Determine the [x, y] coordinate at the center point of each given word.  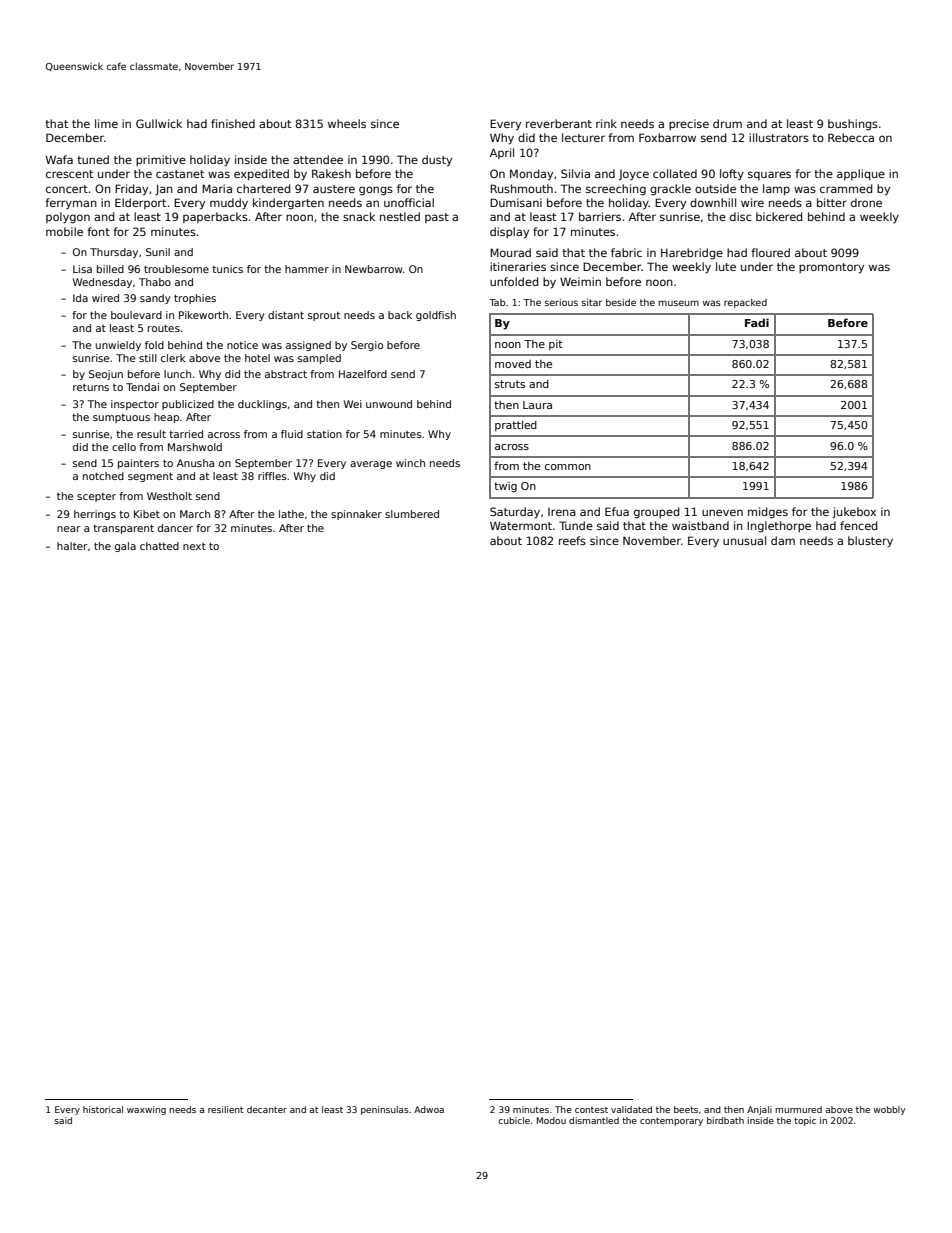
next [194, 546]
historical [103, 1109]
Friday [131, 190]
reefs [572, 540]
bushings [853, 125]
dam [783, 540]
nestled [400, 216]
